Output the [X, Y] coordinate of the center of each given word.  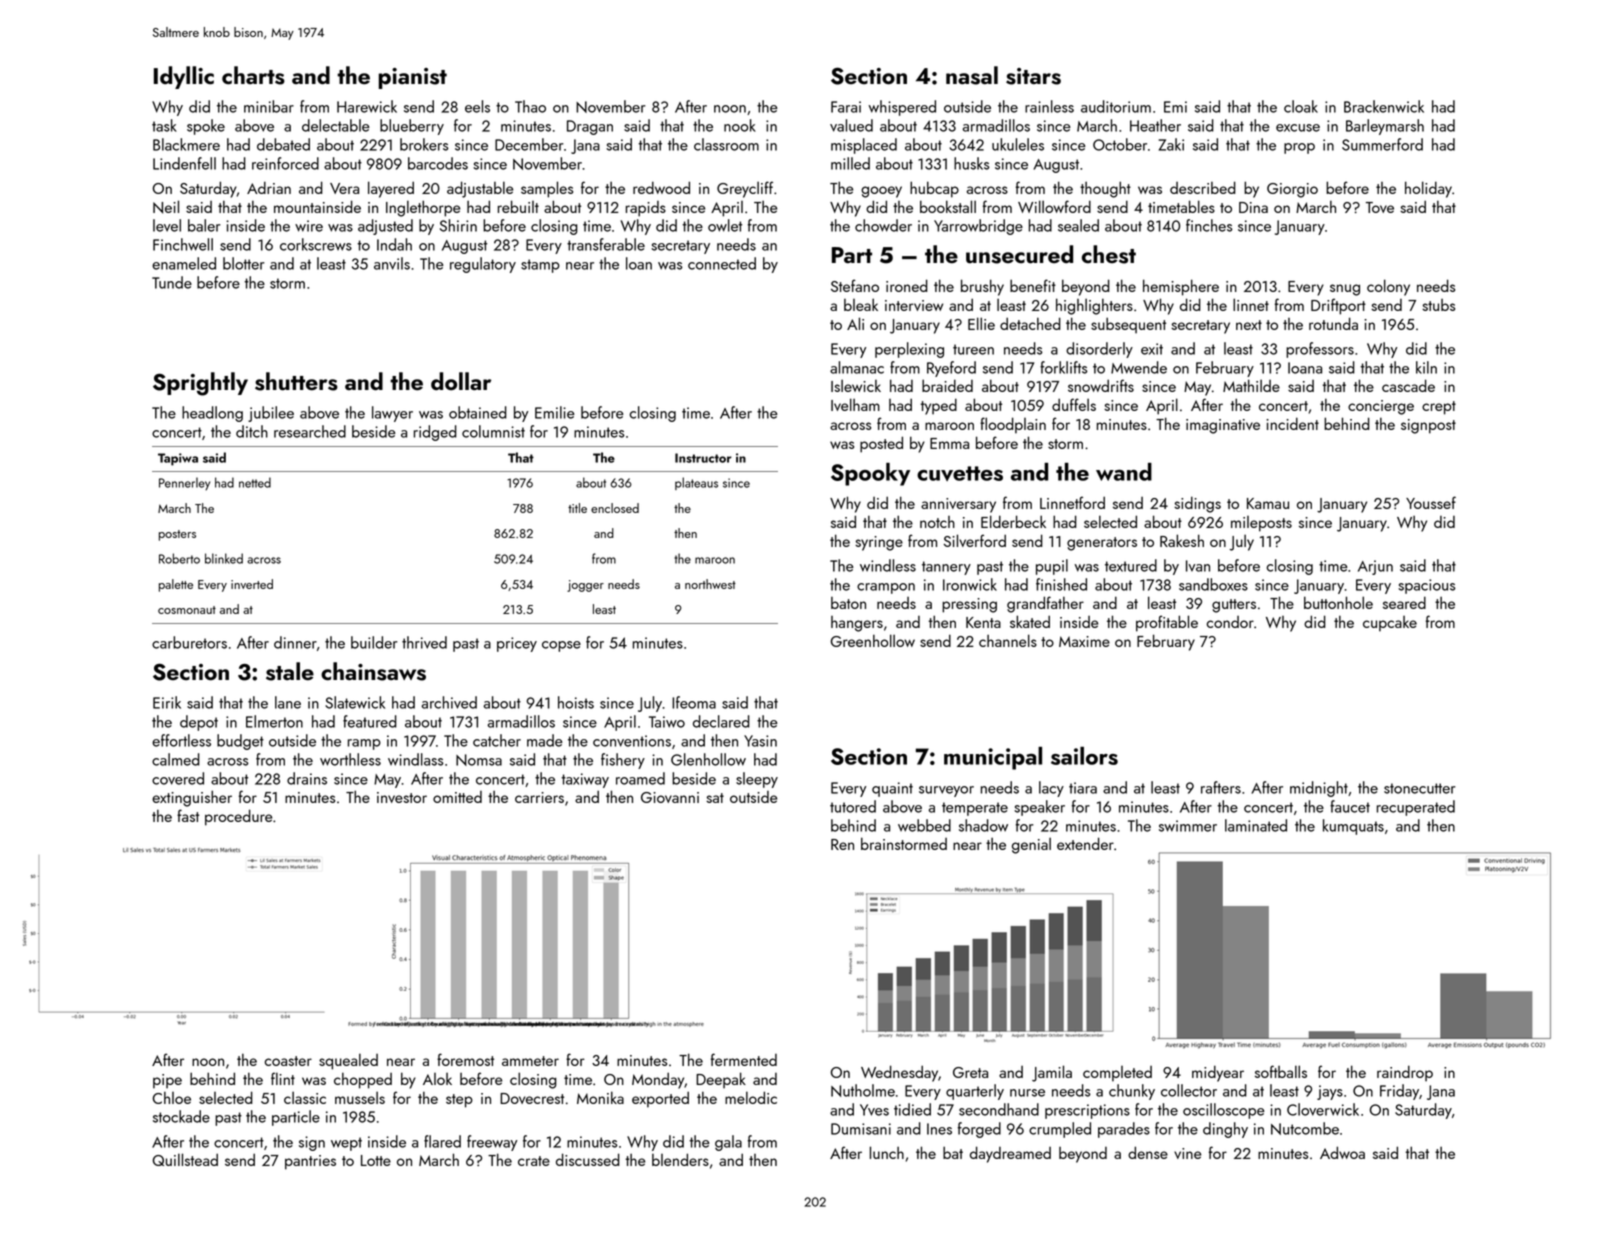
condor [1230, 622]
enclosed [615, 508]
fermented [744, 1059]
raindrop [1405, 1073]
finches [1209, 225]
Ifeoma [694, 702]
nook [740, 125]
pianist [413, 78]
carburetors [189, 642]
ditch [252, 431]
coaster [288, 1061]
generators [1102, 544]
